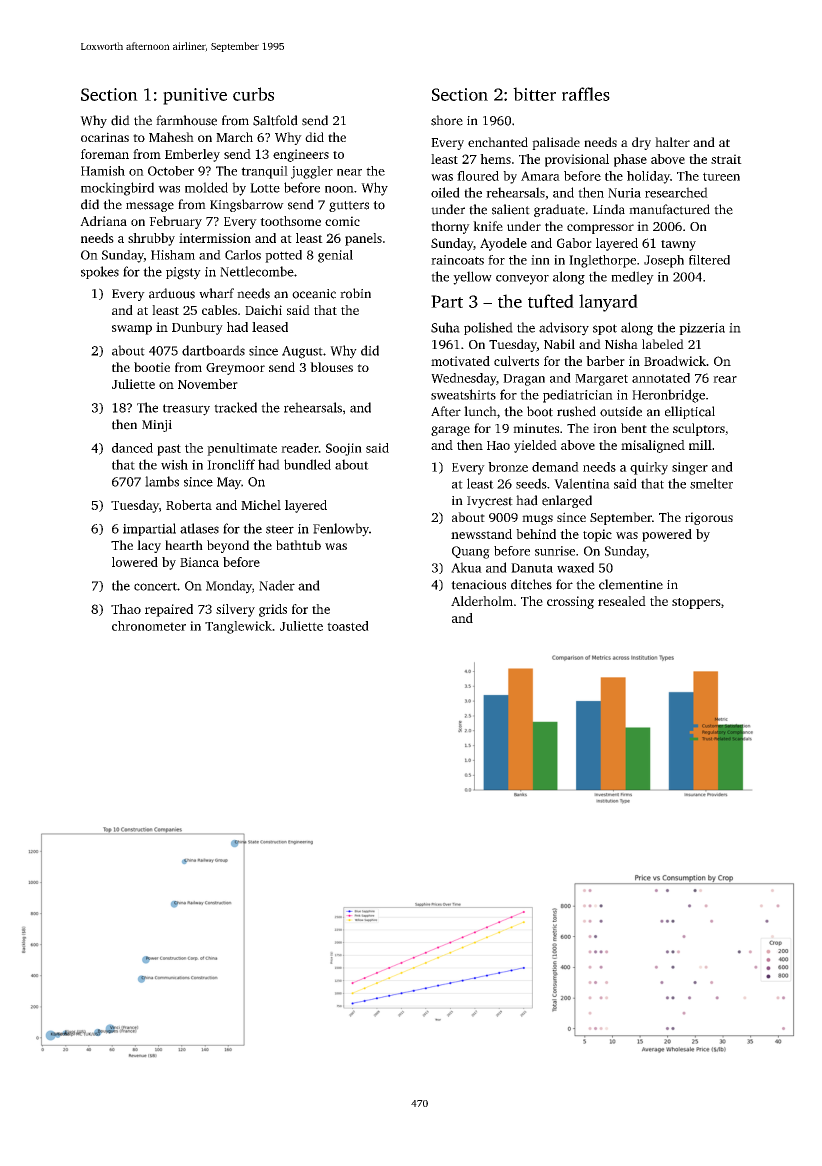  I want to click on shore, so click(447, 120).
